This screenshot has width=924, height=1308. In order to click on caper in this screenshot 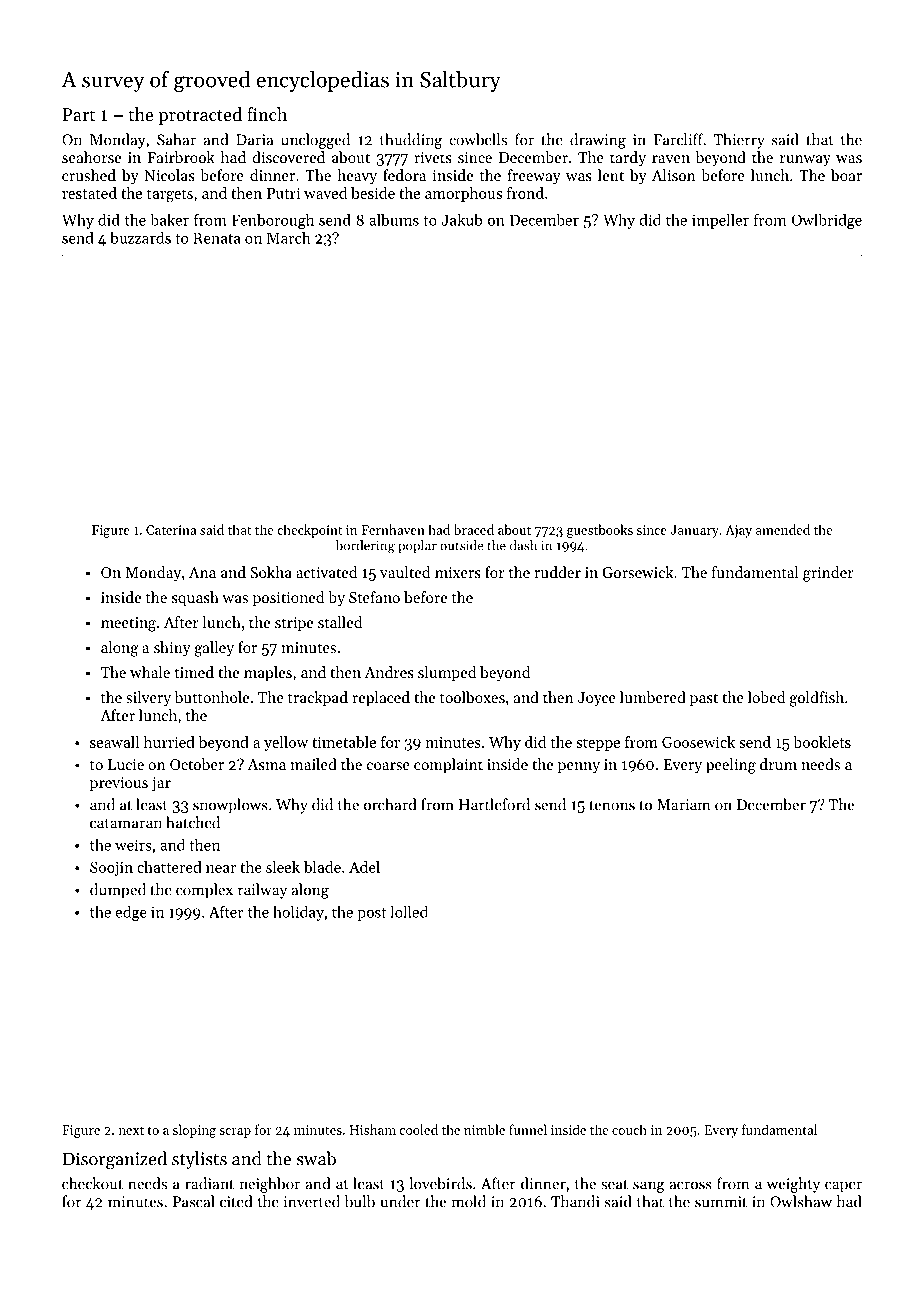, I will do `click(843, 1187)`.
